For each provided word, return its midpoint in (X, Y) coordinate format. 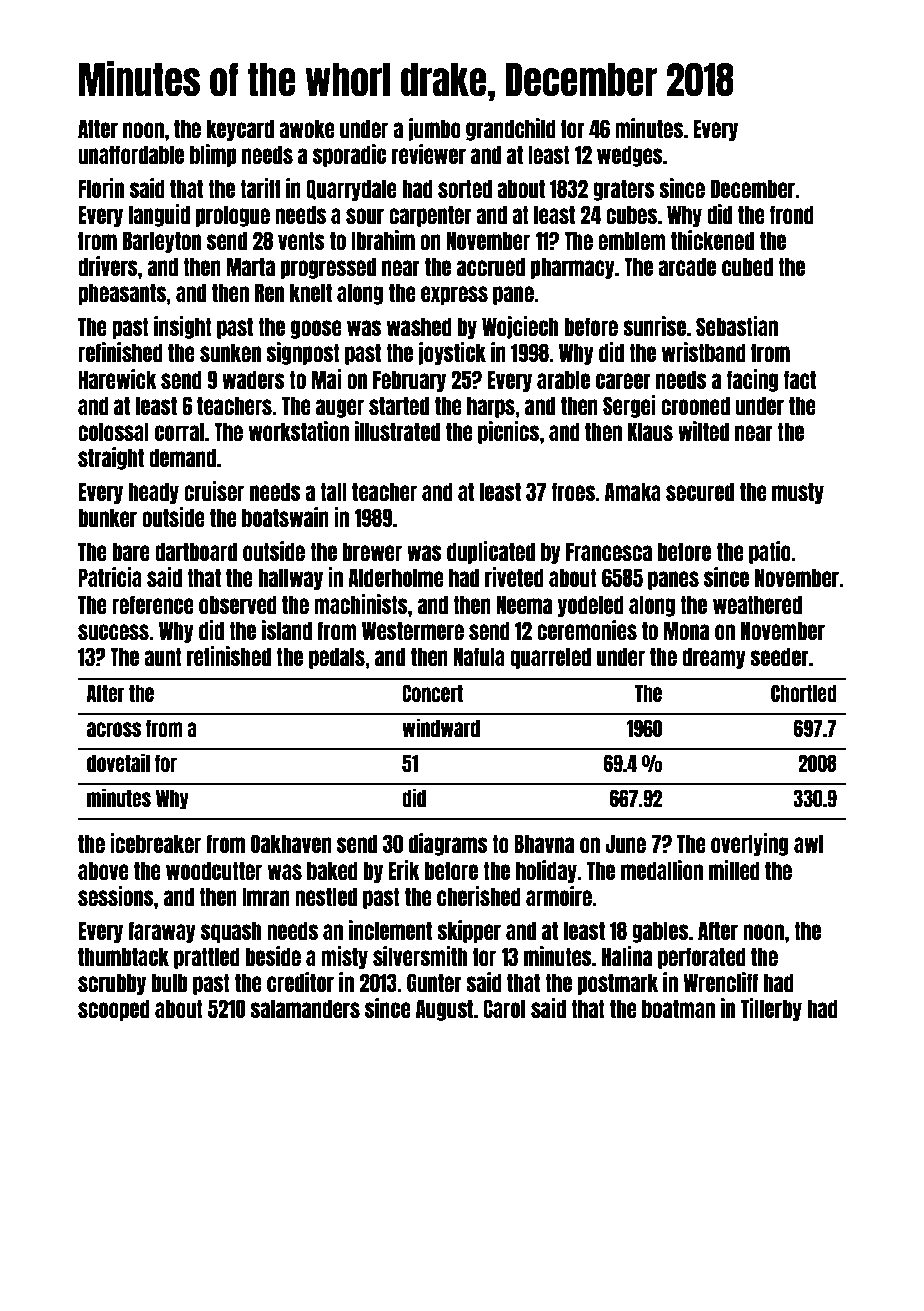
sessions (116, 896)
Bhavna (544, 843)
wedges (630, 156)
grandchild (511, 129)
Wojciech (520, 327)
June (625, 843)
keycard (240, 130)
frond (792, 214)
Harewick (117, 379)
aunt (163, 656)
